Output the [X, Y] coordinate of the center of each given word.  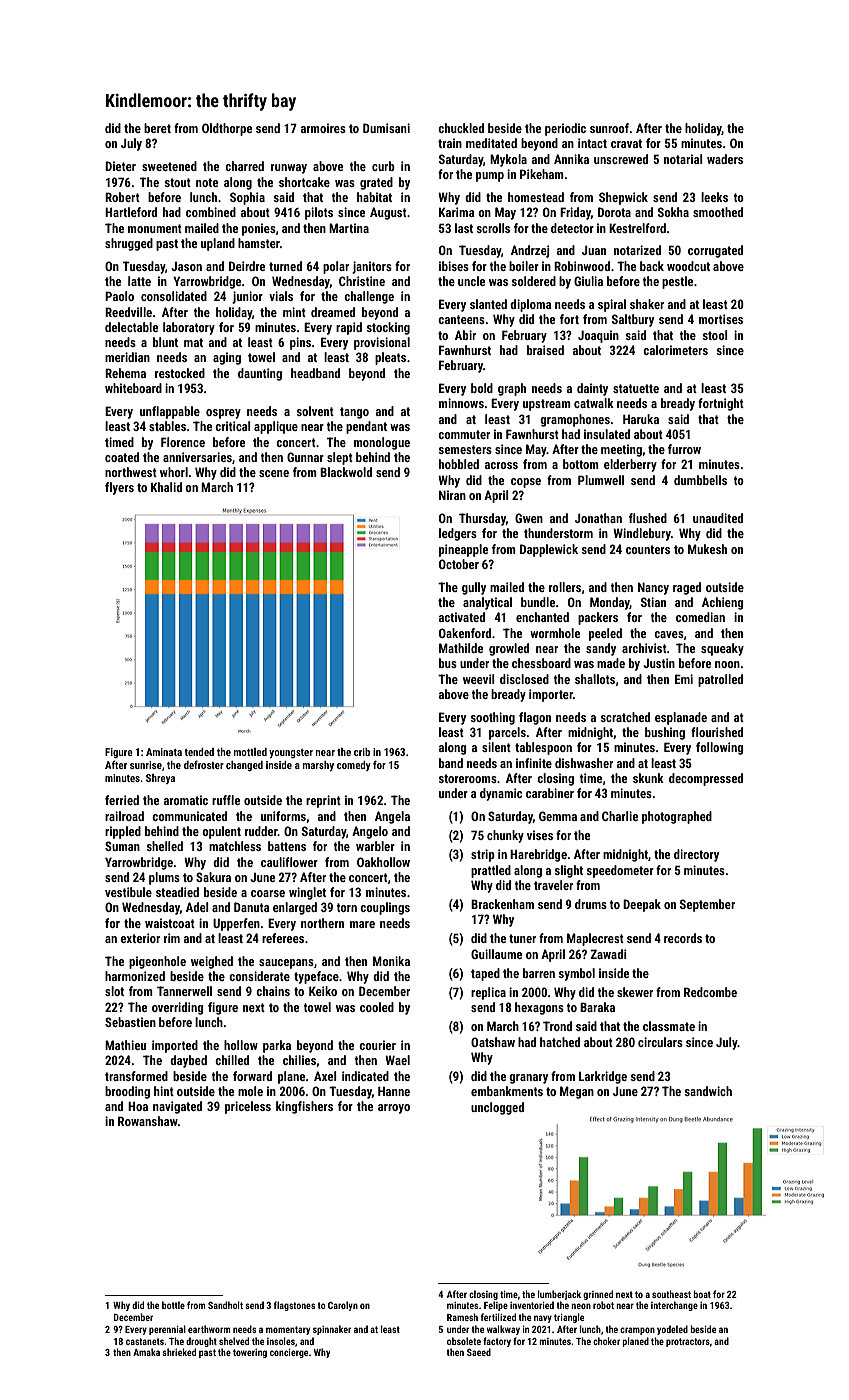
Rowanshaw [148, 1121]
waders [725, 159]
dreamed [333, 312]
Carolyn [343, 1306]
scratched [625, 717]
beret [157, 128]
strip [483, 855]
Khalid [166, 487]
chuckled [461, 128]
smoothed [718, 212]
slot [114, 991]
